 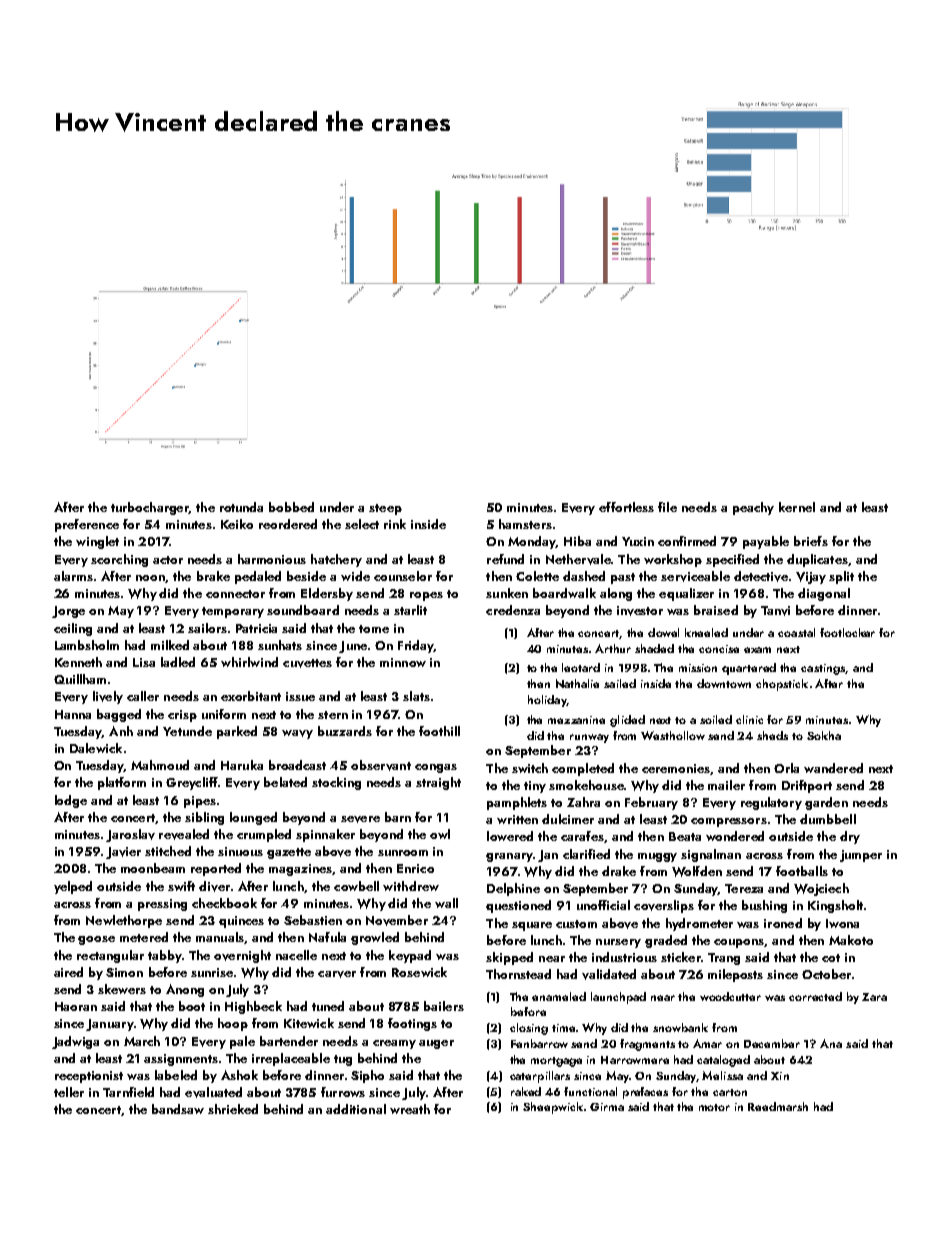 What do you see at coordinates (732, 560) in the image?
I see `specified` at bounding box center [732, 560].
